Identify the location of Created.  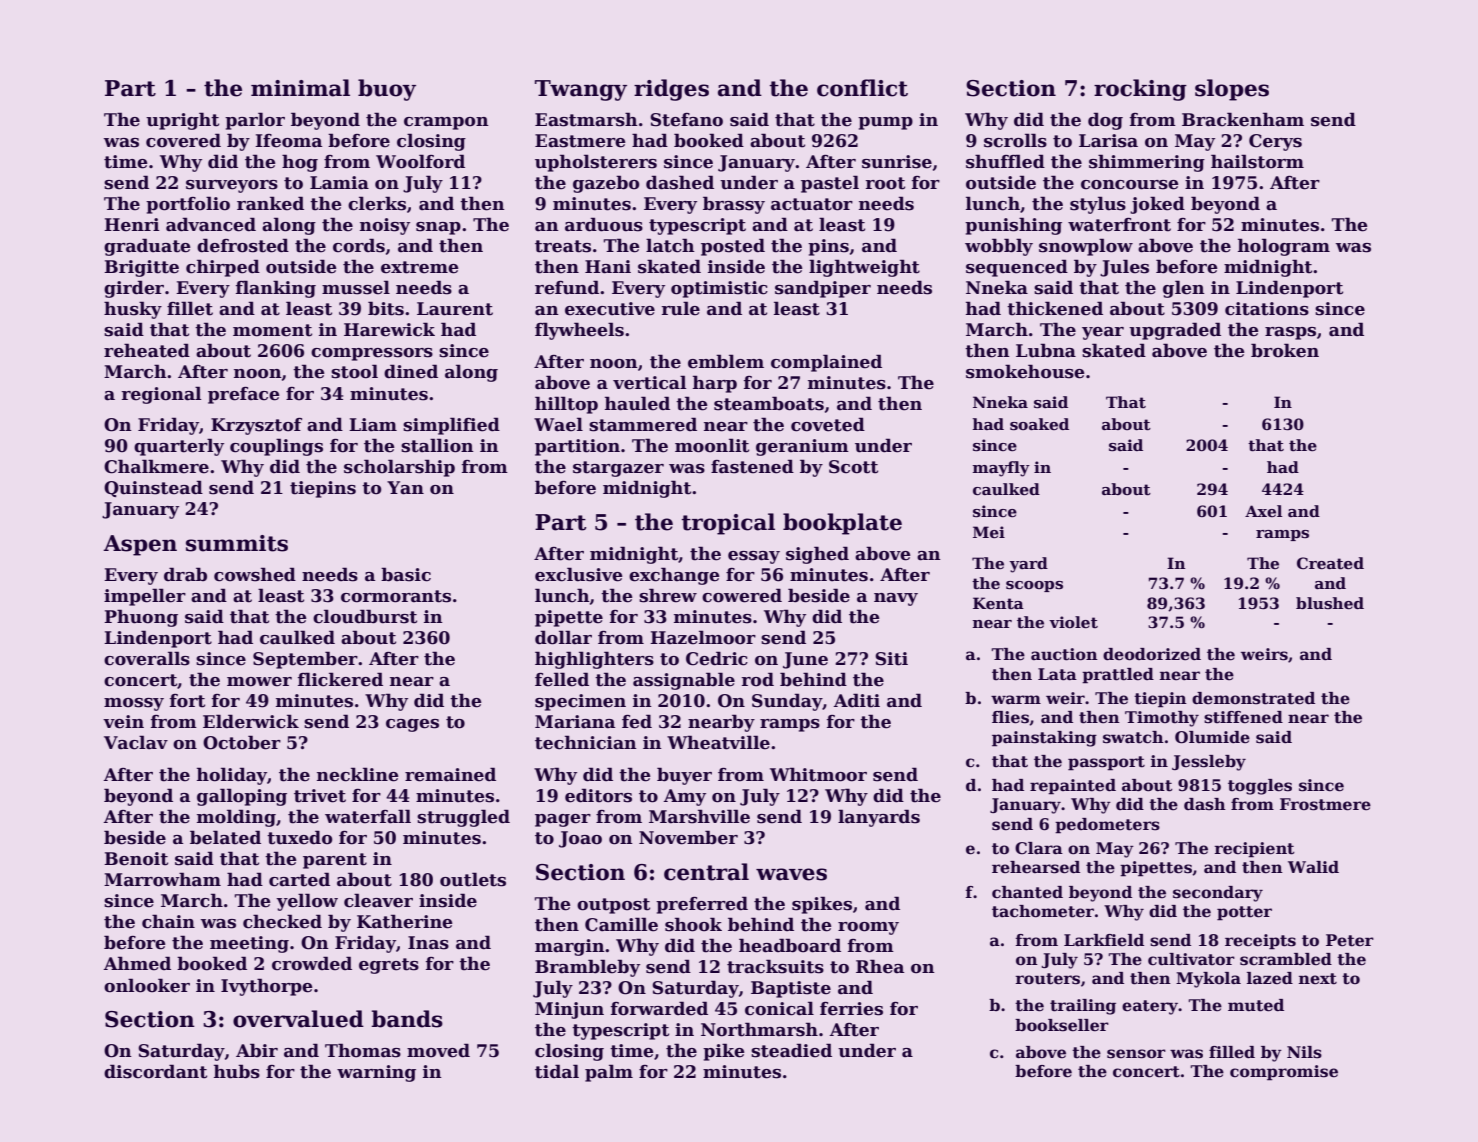
(1330, 563).
